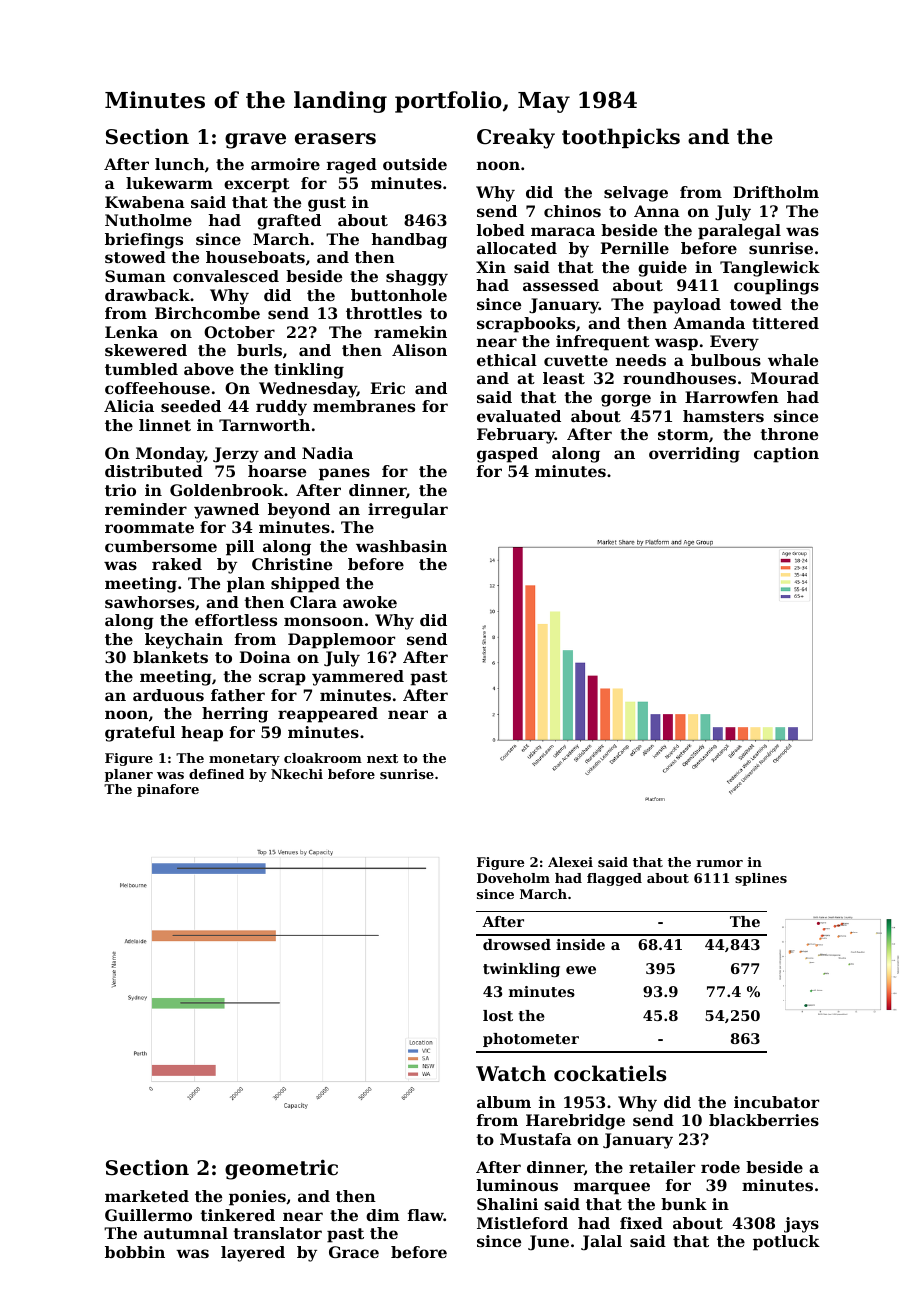  I want to click on bobbin, so click(135, 1252).
